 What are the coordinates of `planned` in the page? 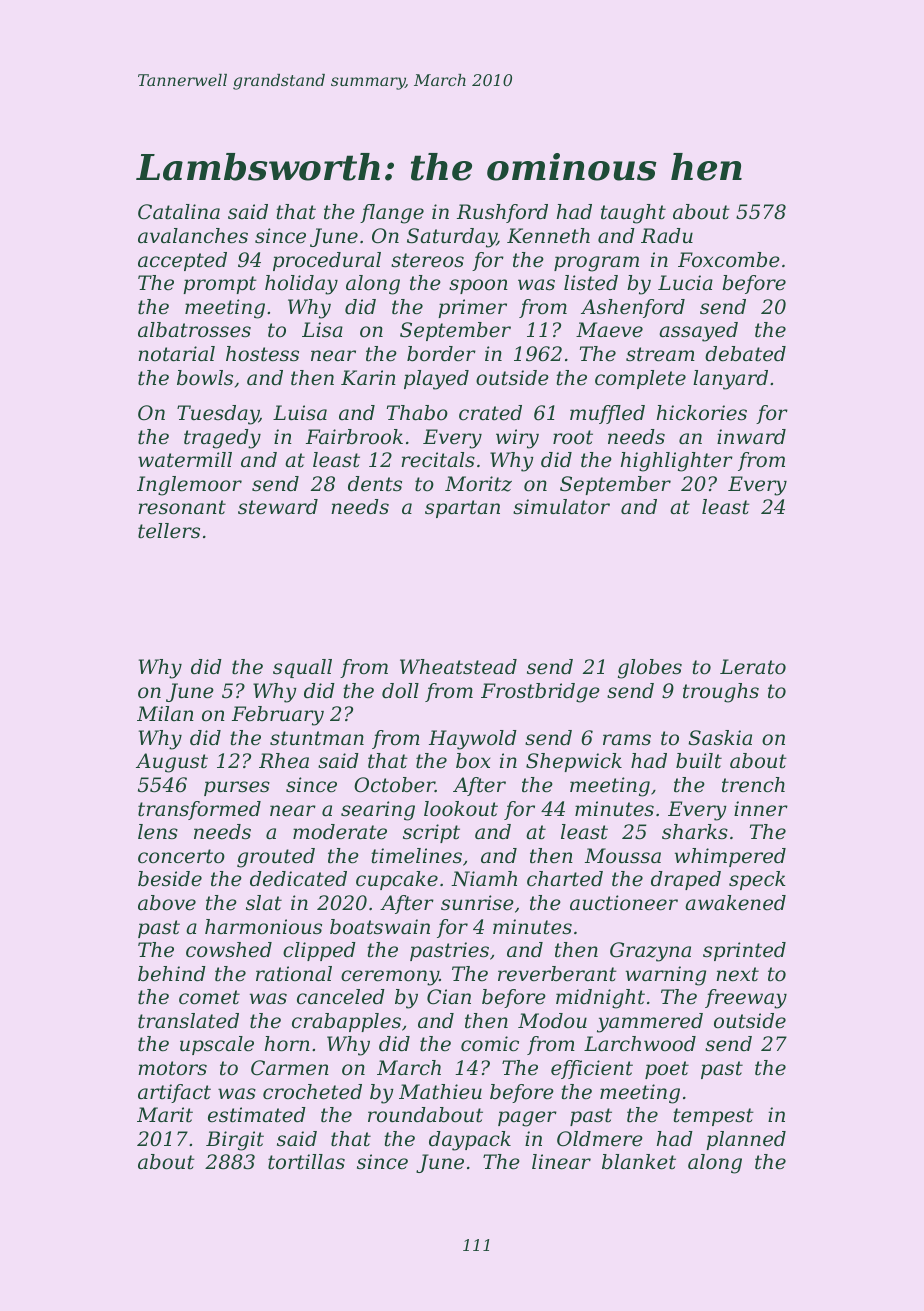 It's located at (746, 1140).
